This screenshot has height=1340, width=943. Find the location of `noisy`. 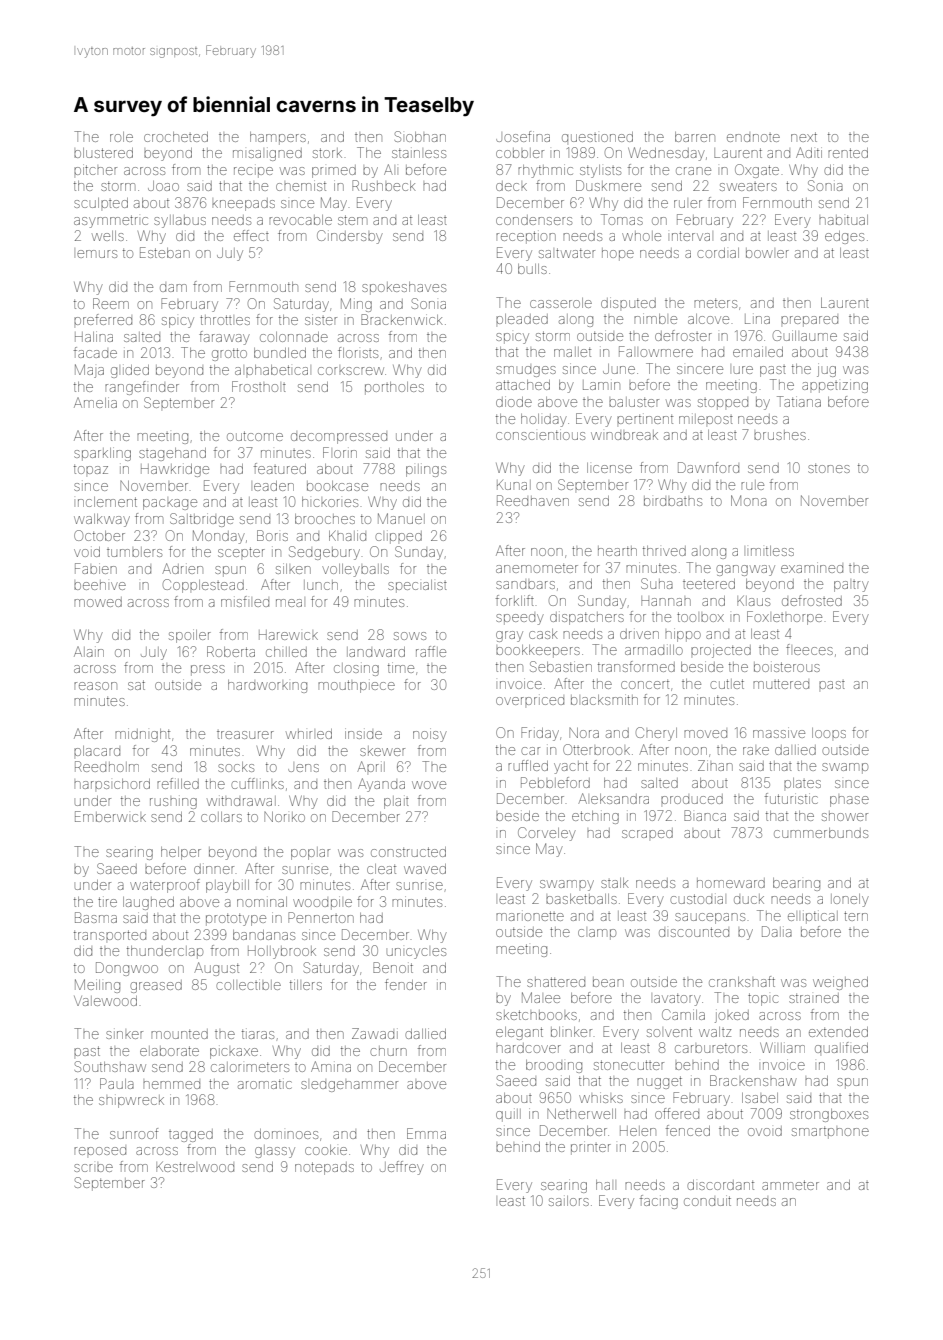

noisy is located at coordinates (430, 736).
